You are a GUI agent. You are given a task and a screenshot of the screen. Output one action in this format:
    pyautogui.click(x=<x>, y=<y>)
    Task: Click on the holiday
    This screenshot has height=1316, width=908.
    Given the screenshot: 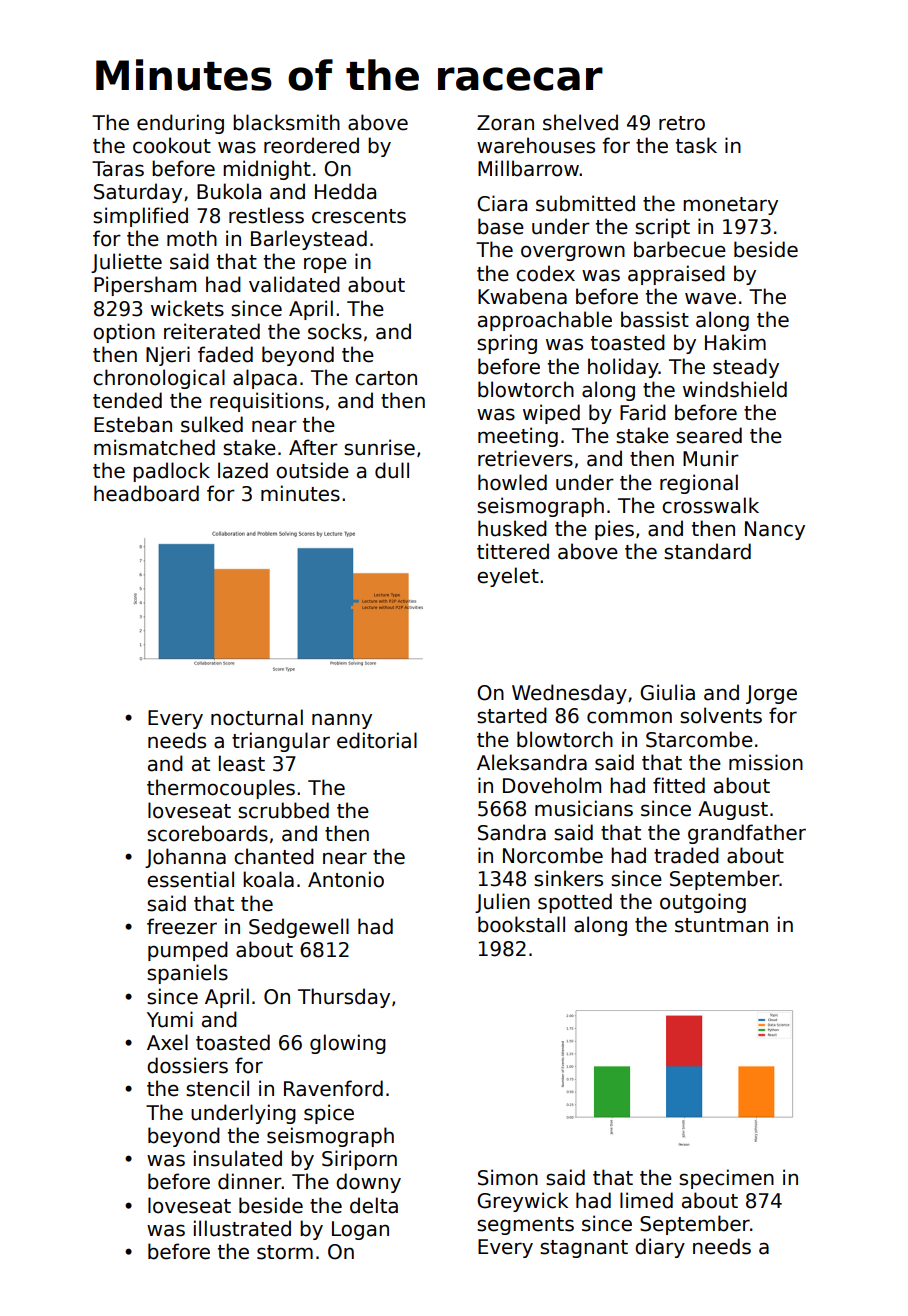 What is the action you would take?
    pyautogui.click(x=623, y=368)
